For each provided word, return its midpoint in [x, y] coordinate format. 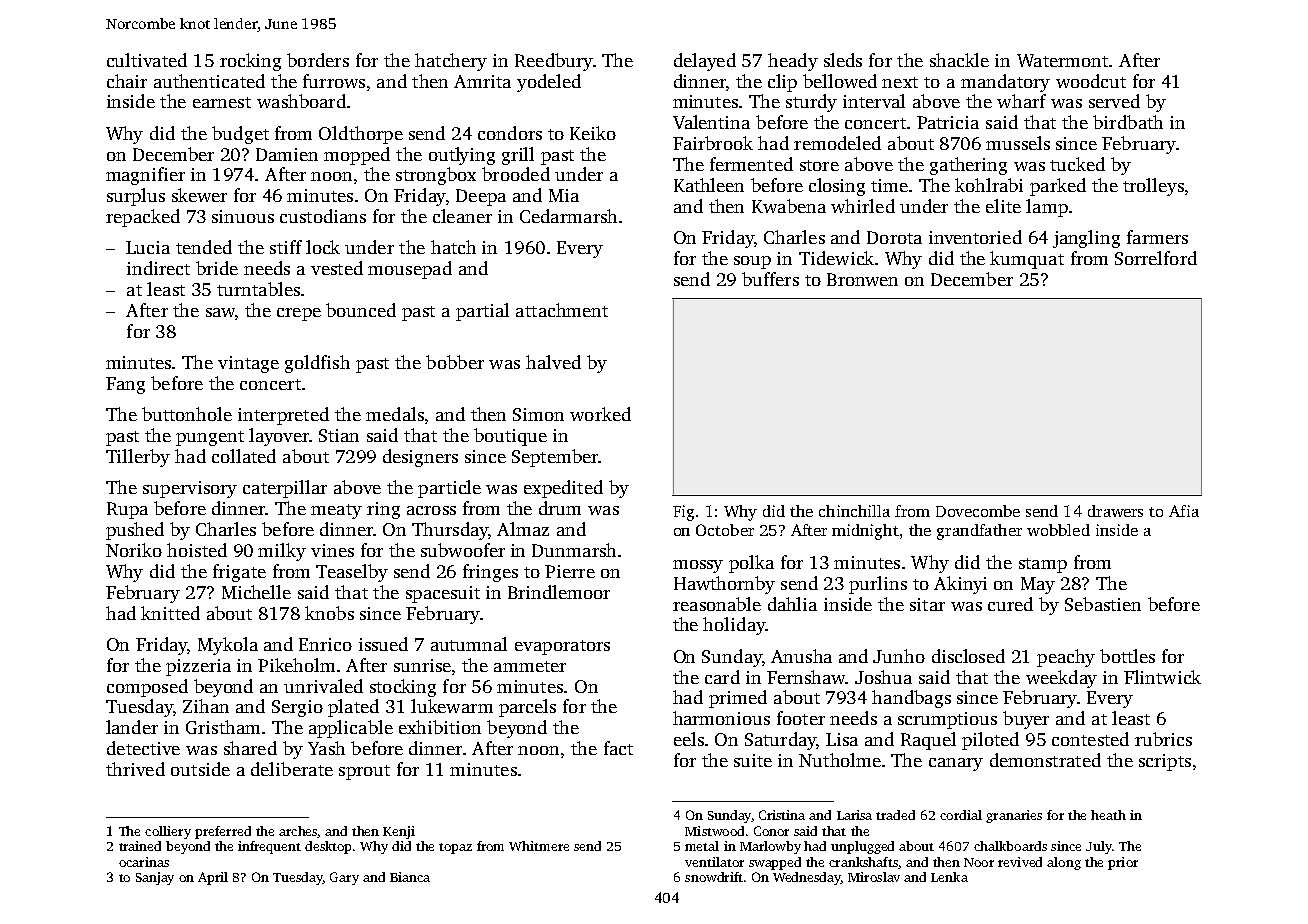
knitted [170, 613]
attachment [562, 310]
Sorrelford [1156, 258]
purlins [878, 585]
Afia [1184, 511]
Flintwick [1162, 677]
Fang [125, 385]
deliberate [292, 769]
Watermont [1062, 60]
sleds [843, 60]
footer [801, 718]
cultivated [147, 60]
